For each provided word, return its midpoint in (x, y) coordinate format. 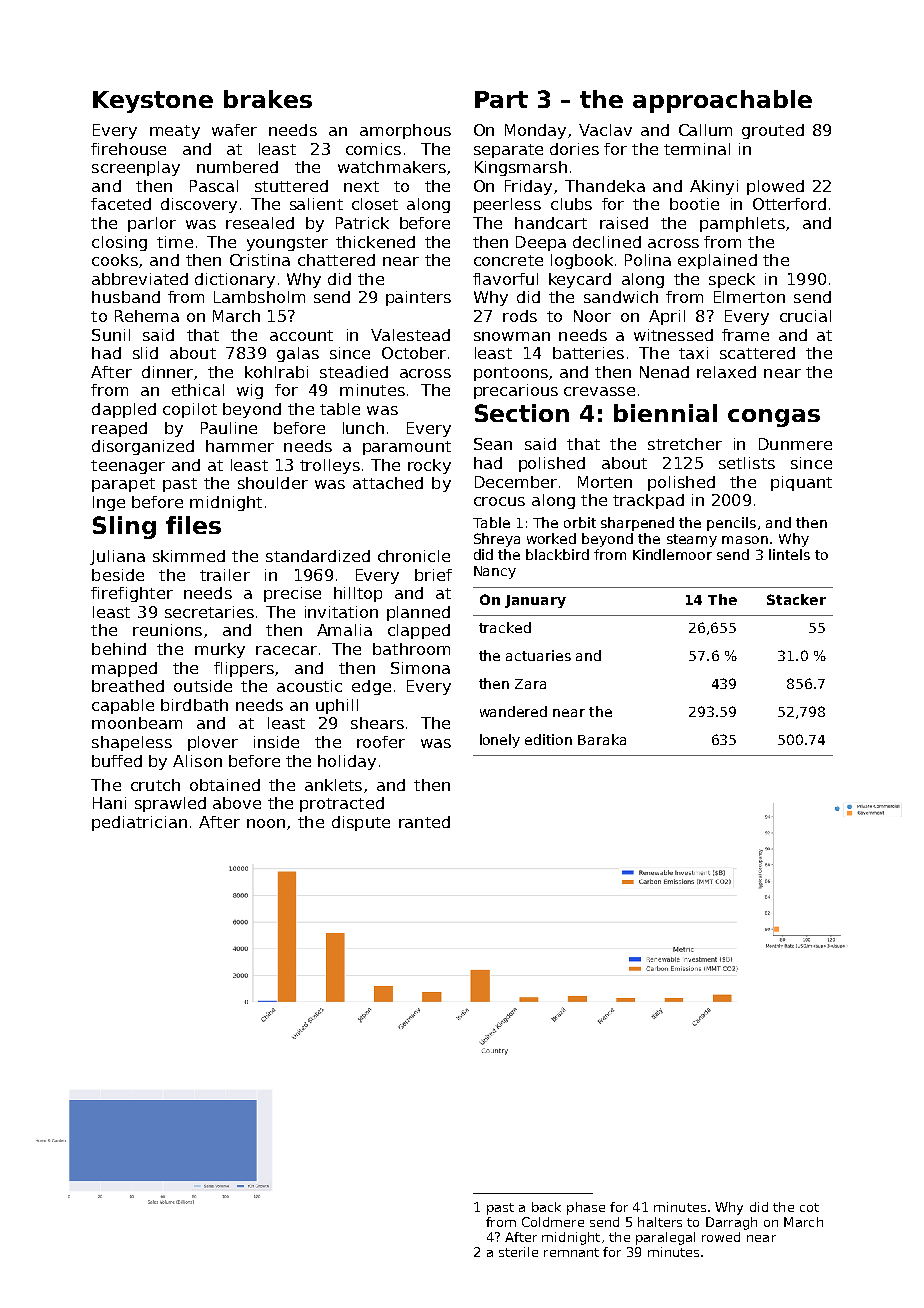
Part (501, 99)
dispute (361, 823)
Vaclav (605, 130)
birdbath (194, 705)
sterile (518, 1252)
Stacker (796, 599)
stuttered (291, 186)
